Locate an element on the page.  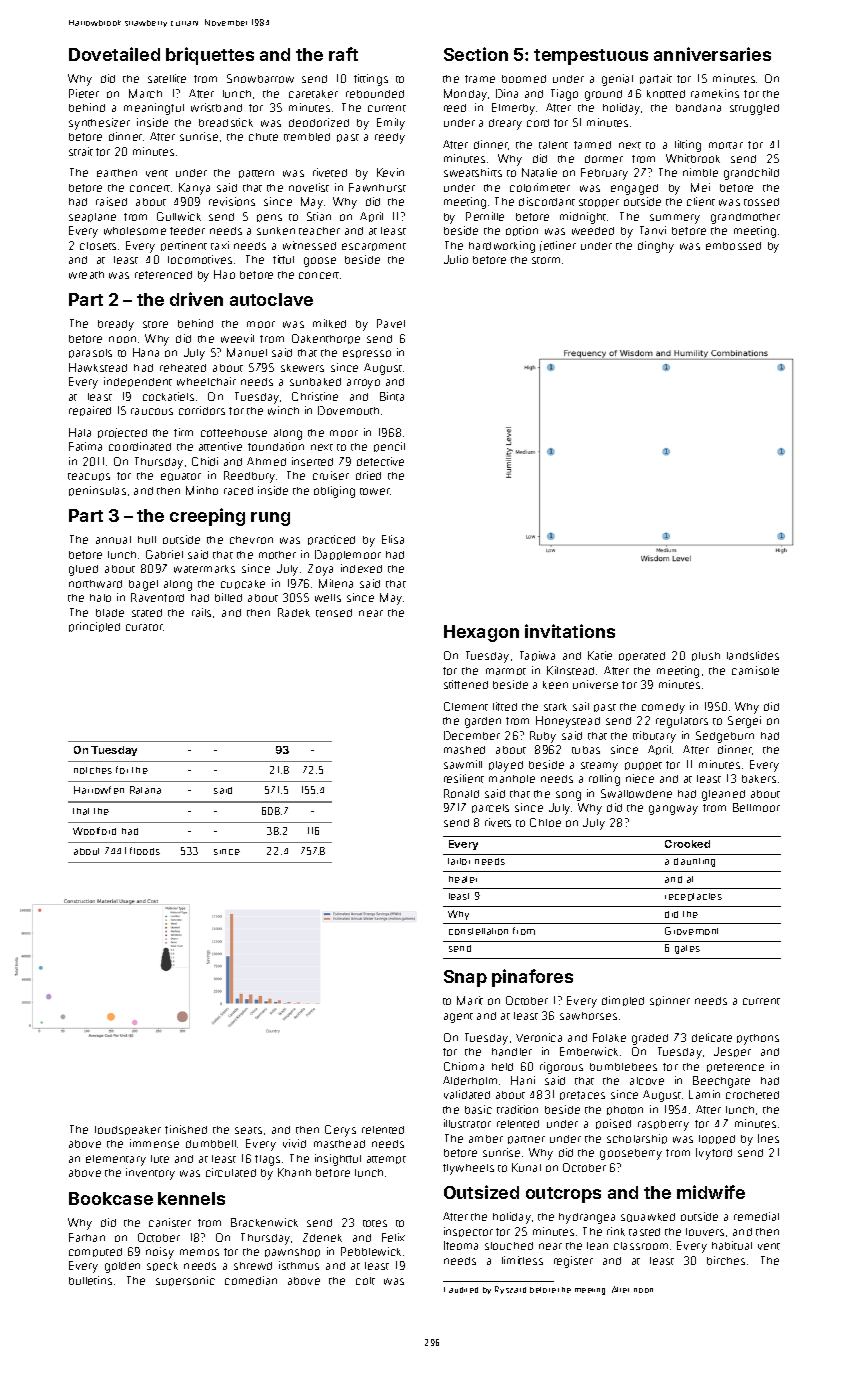
Sedgeburn is located at coordinates (725, 737).
